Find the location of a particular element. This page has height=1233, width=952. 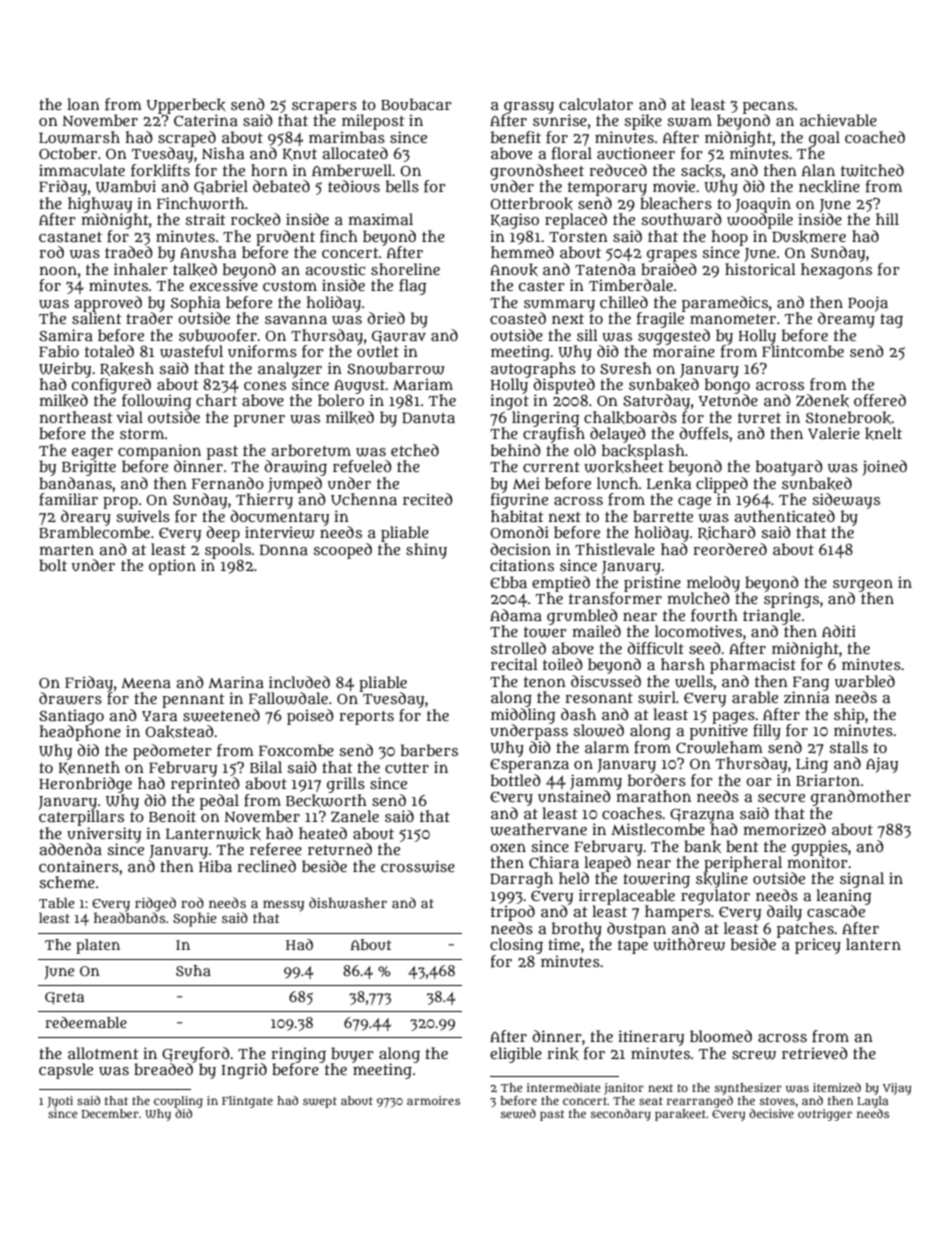

configured is located at coordinates (111, 386).
